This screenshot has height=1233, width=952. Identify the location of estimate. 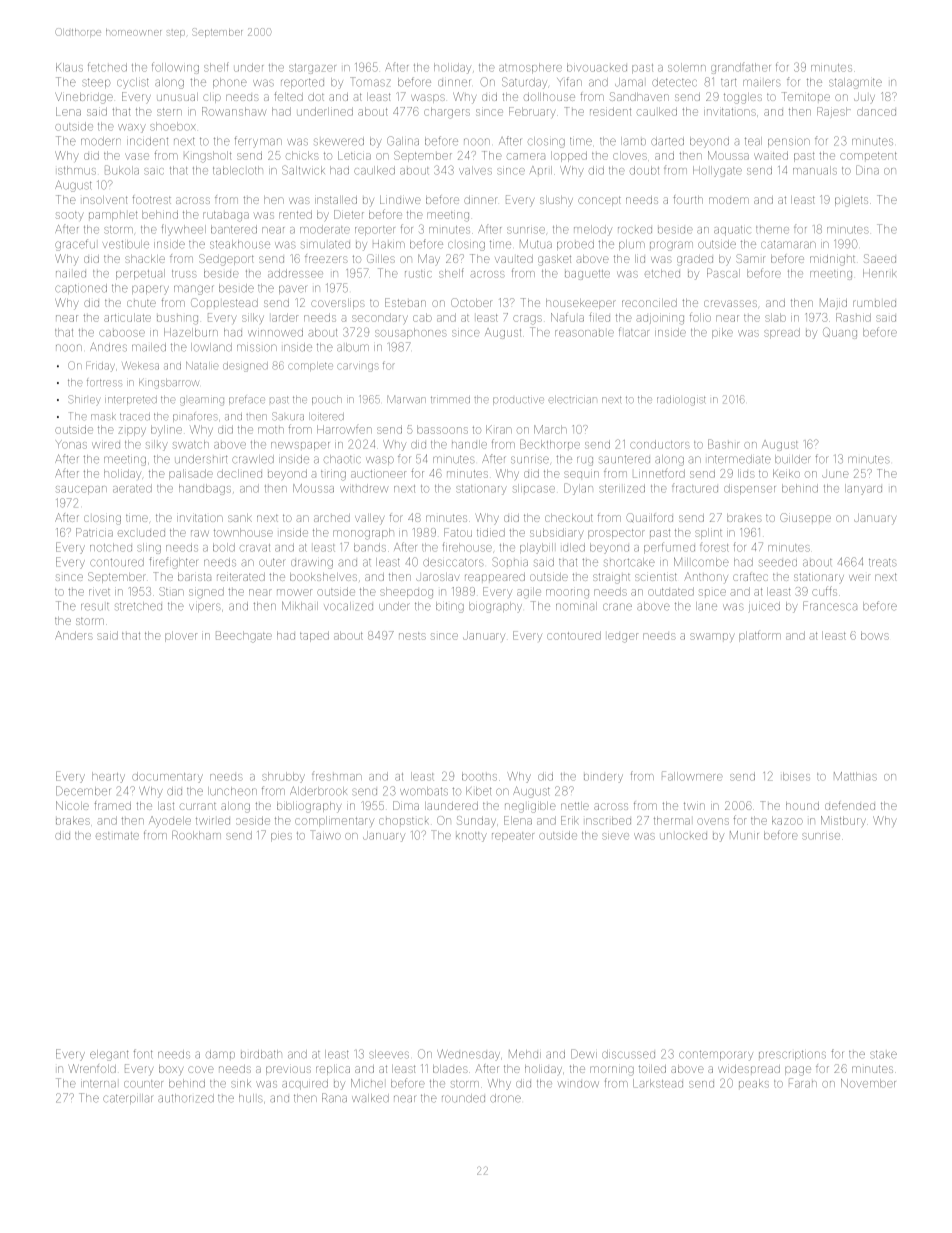
(117, 836).
